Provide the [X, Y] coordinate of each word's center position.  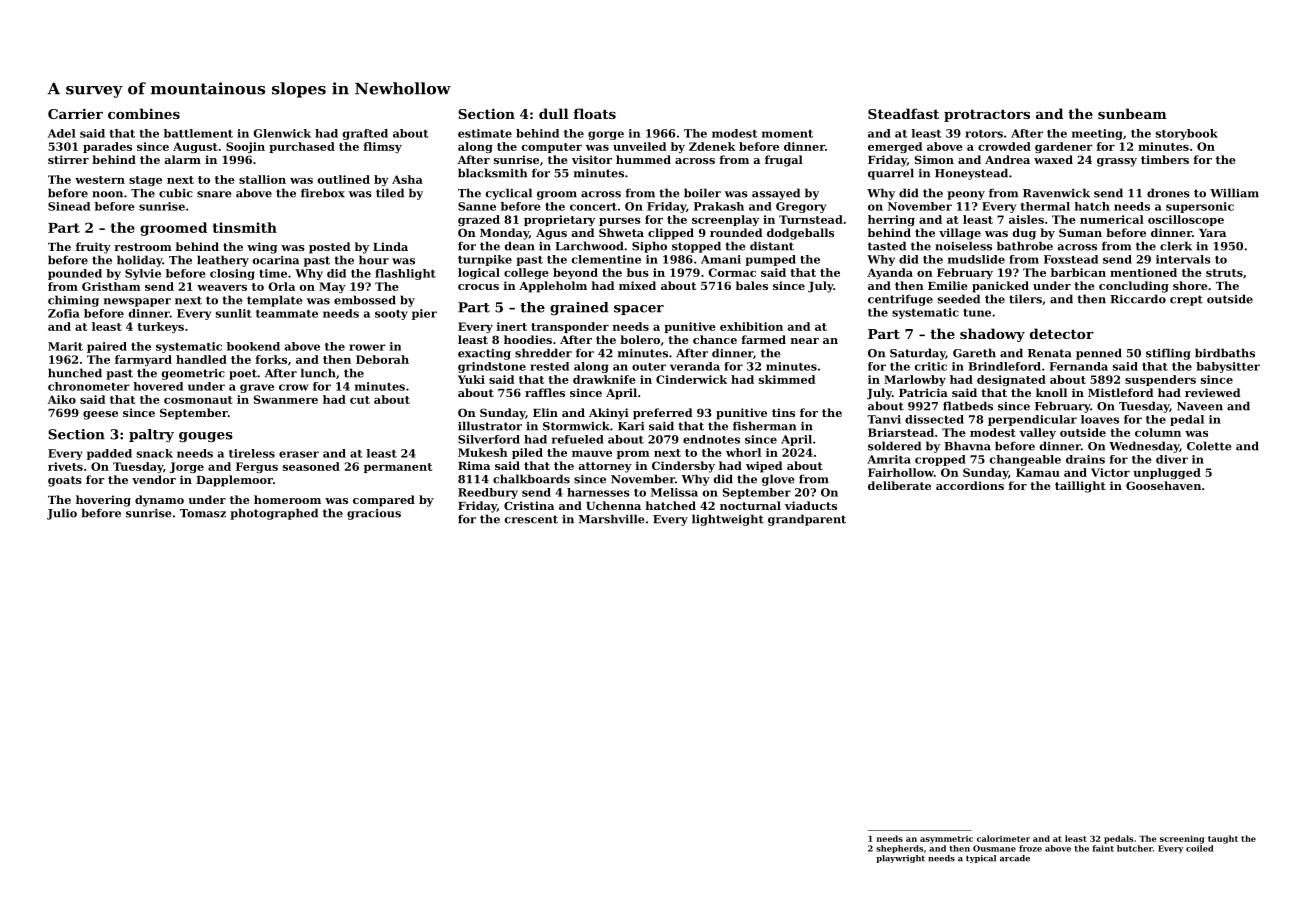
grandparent [807, 520]
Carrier [75, 113]
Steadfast [903, 113]
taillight [1080, 487]
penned [1099, 354]
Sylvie [143, 274]
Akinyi [609, 414]
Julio [62, 514]
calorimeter [1003, 838]
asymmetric [946, 840]
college [526, 273]
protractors [987, 115]
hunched [75, 373]
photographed [274, 514]
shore [1190, 285]
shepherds [899, 849]
